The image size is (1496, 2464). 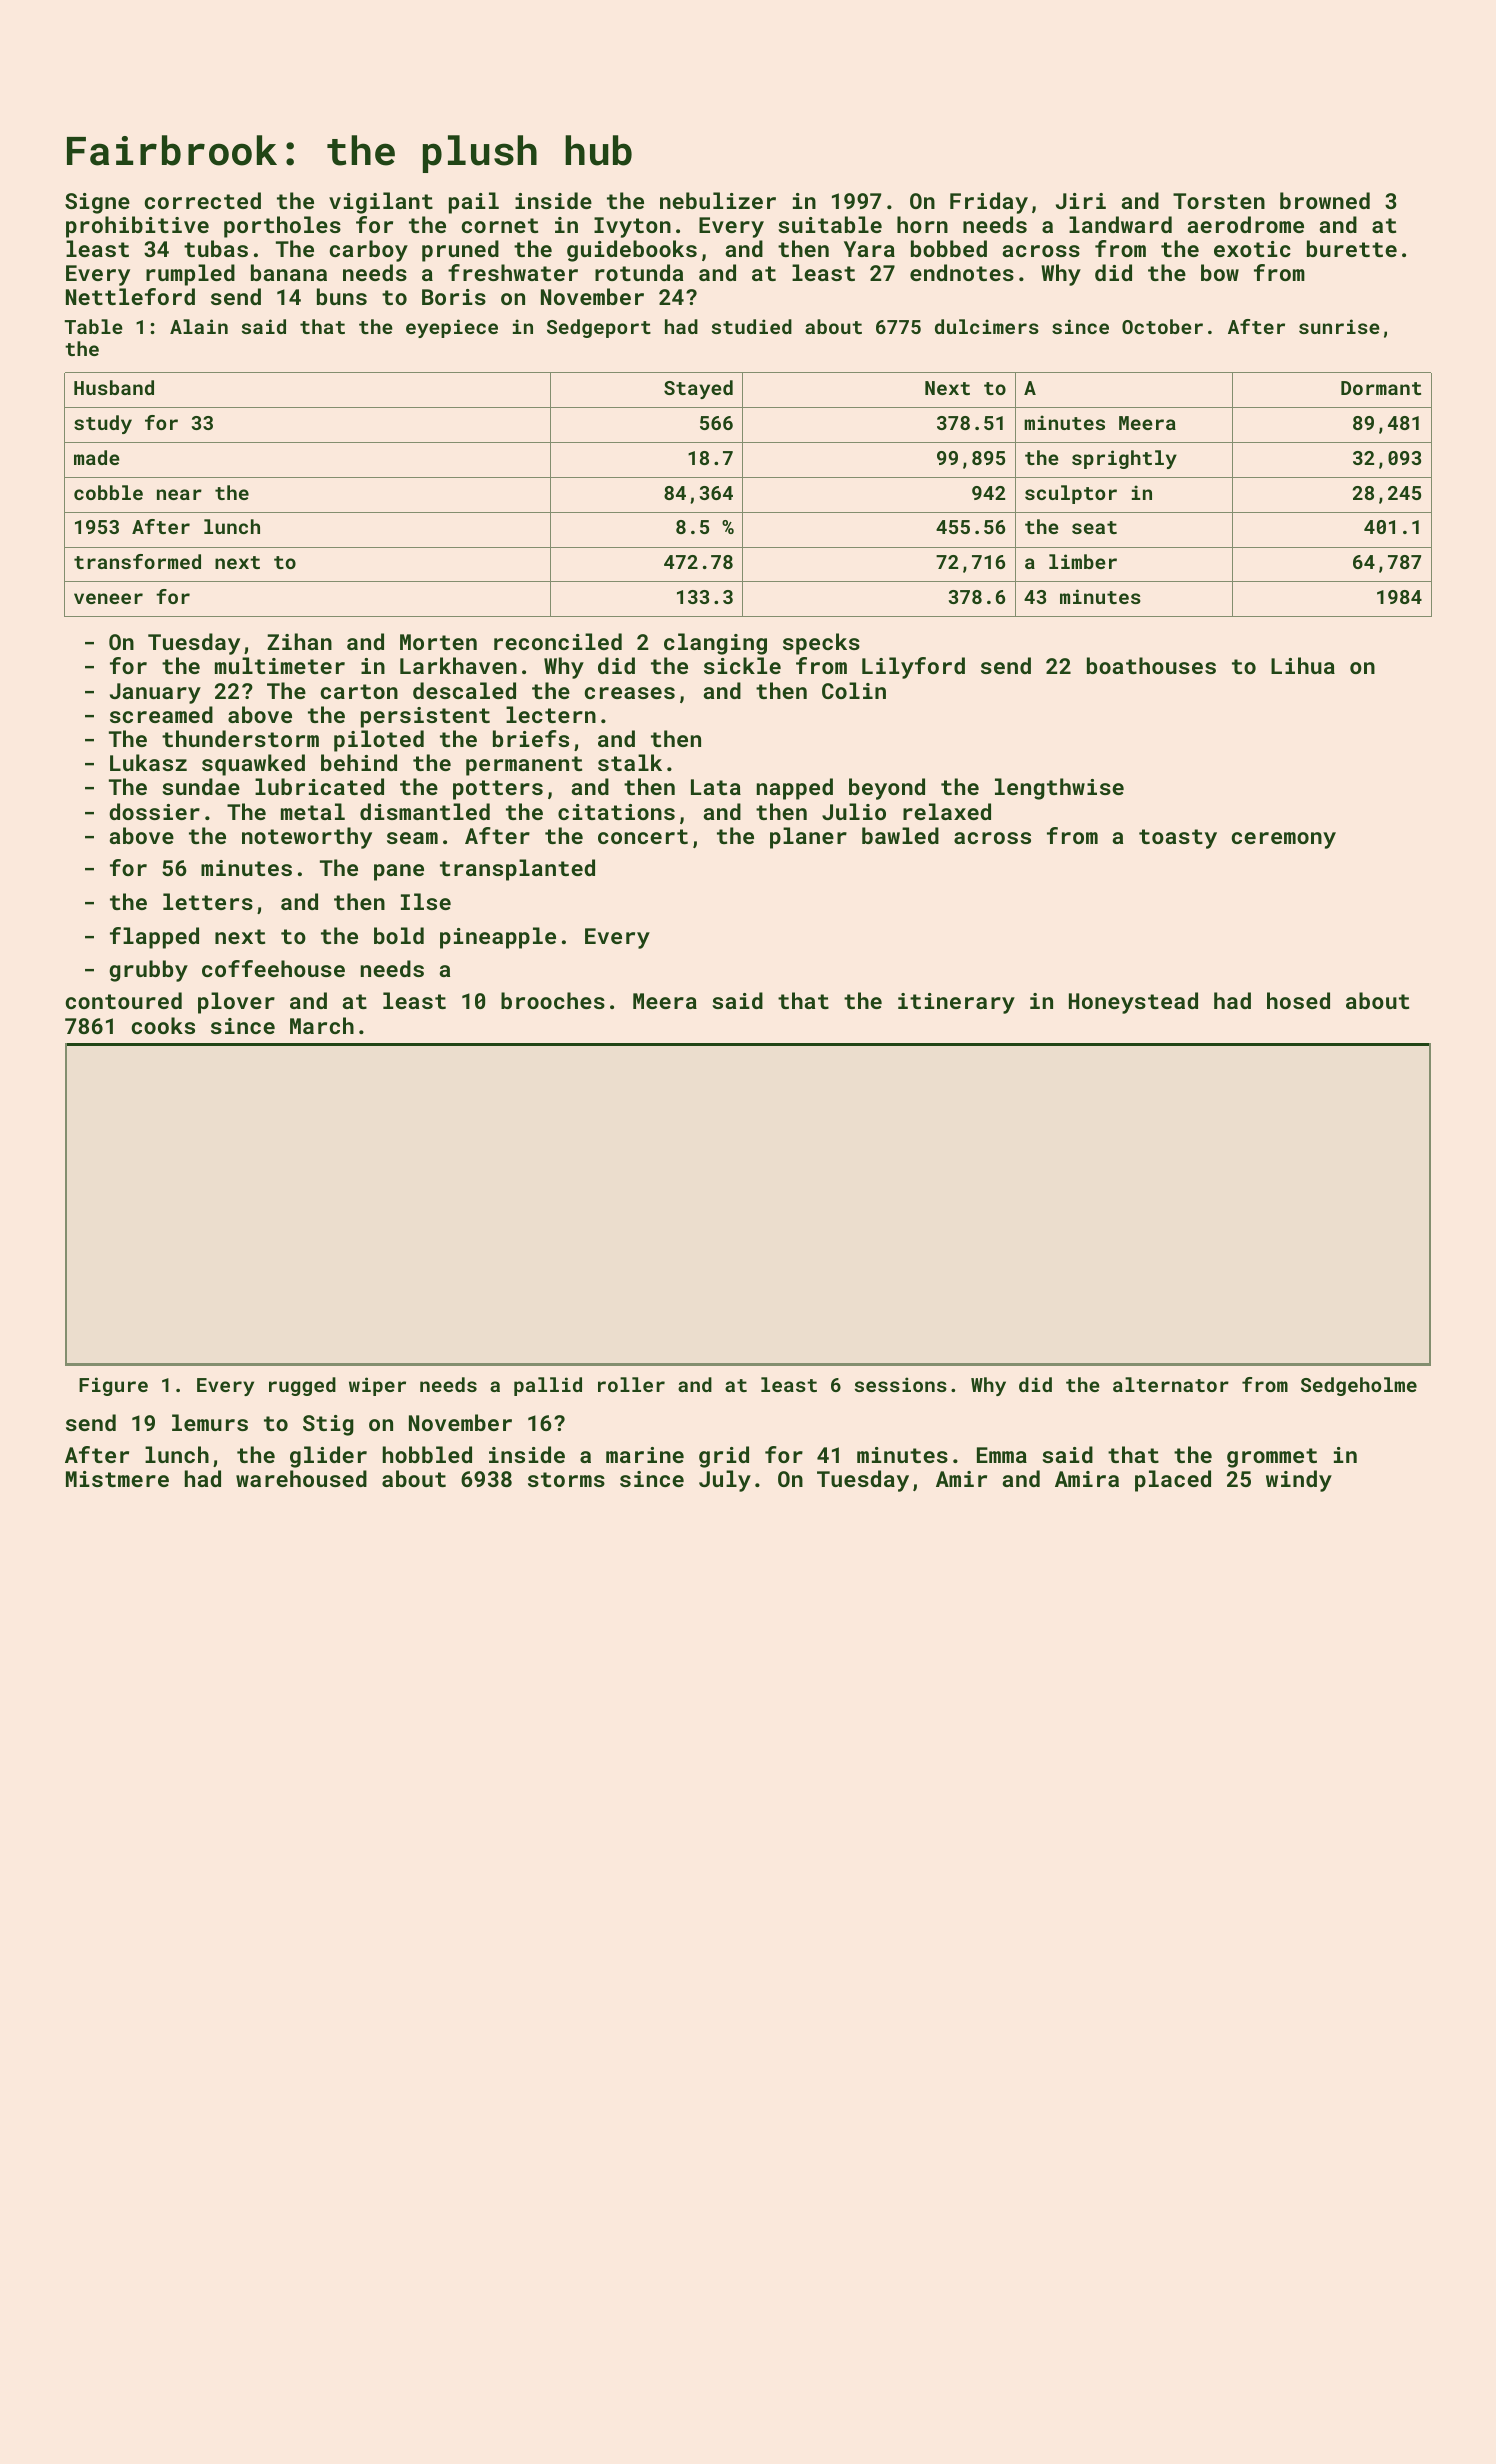 What do you see at coordinates (1381, 388) in the screenshot?
I see `Dormant` at bounding box center [1381, 388].
